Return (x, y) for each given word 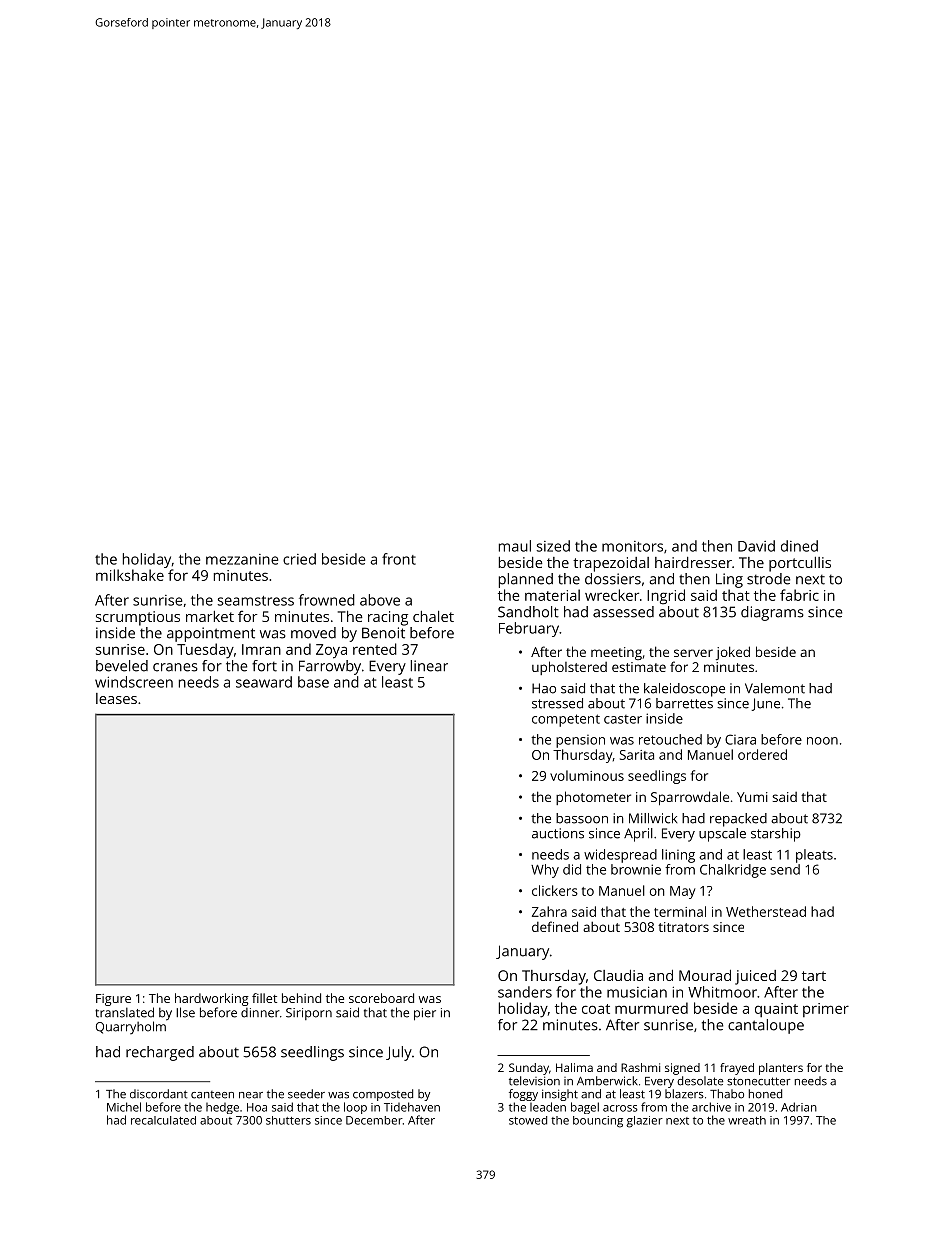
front (399, 559)
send (785, 869)
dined (799, 546)
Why (545, 871)
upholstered (569, 668)
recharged (160, 1053)
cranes (175, 667)
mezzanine (242, 559)
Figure (113, 1000)
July (399, 1053)
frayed (737, 1069)
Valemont (775, 688)
